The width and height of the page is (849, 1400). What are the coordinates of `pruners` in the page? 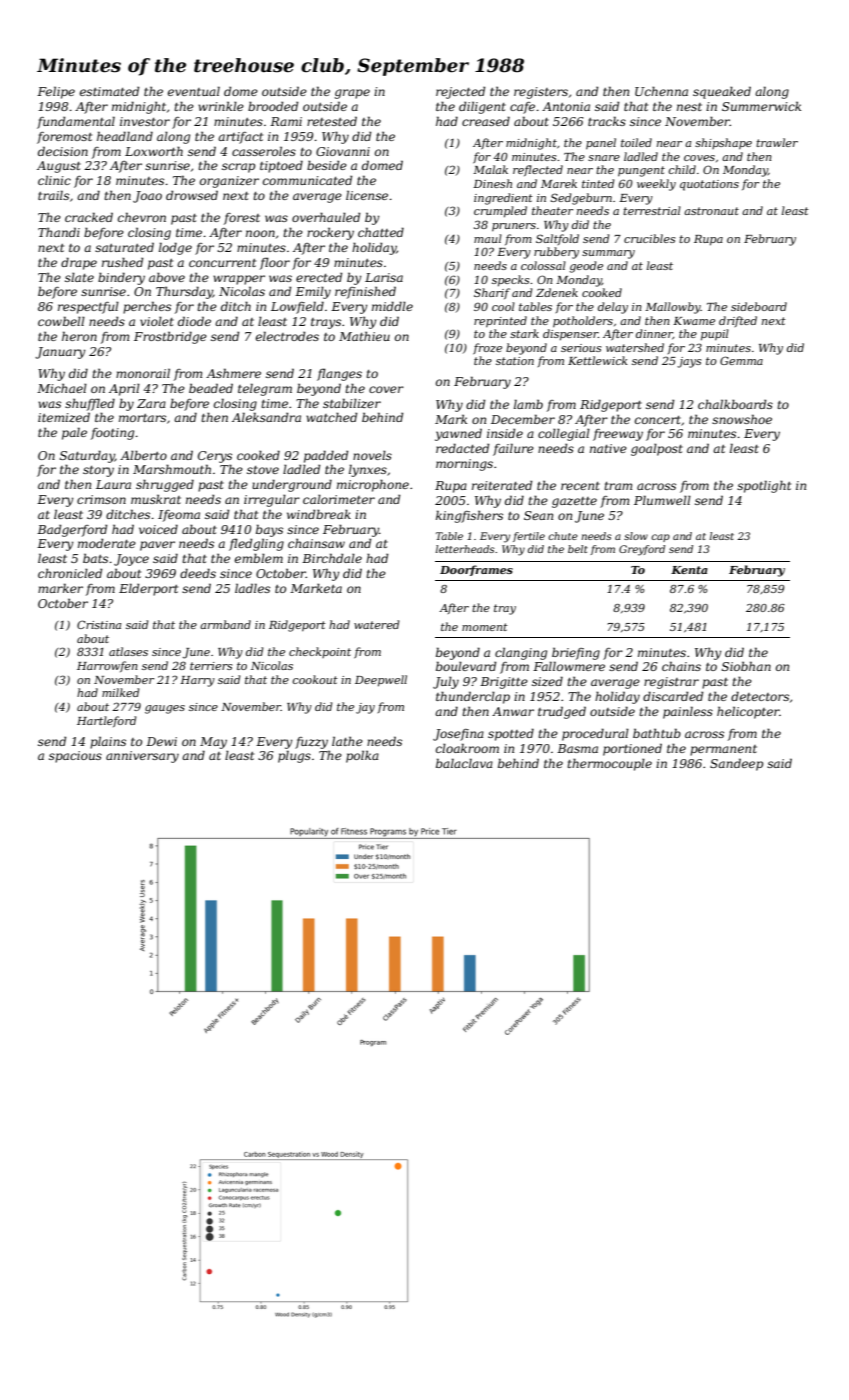 It's located at (514, 227).
